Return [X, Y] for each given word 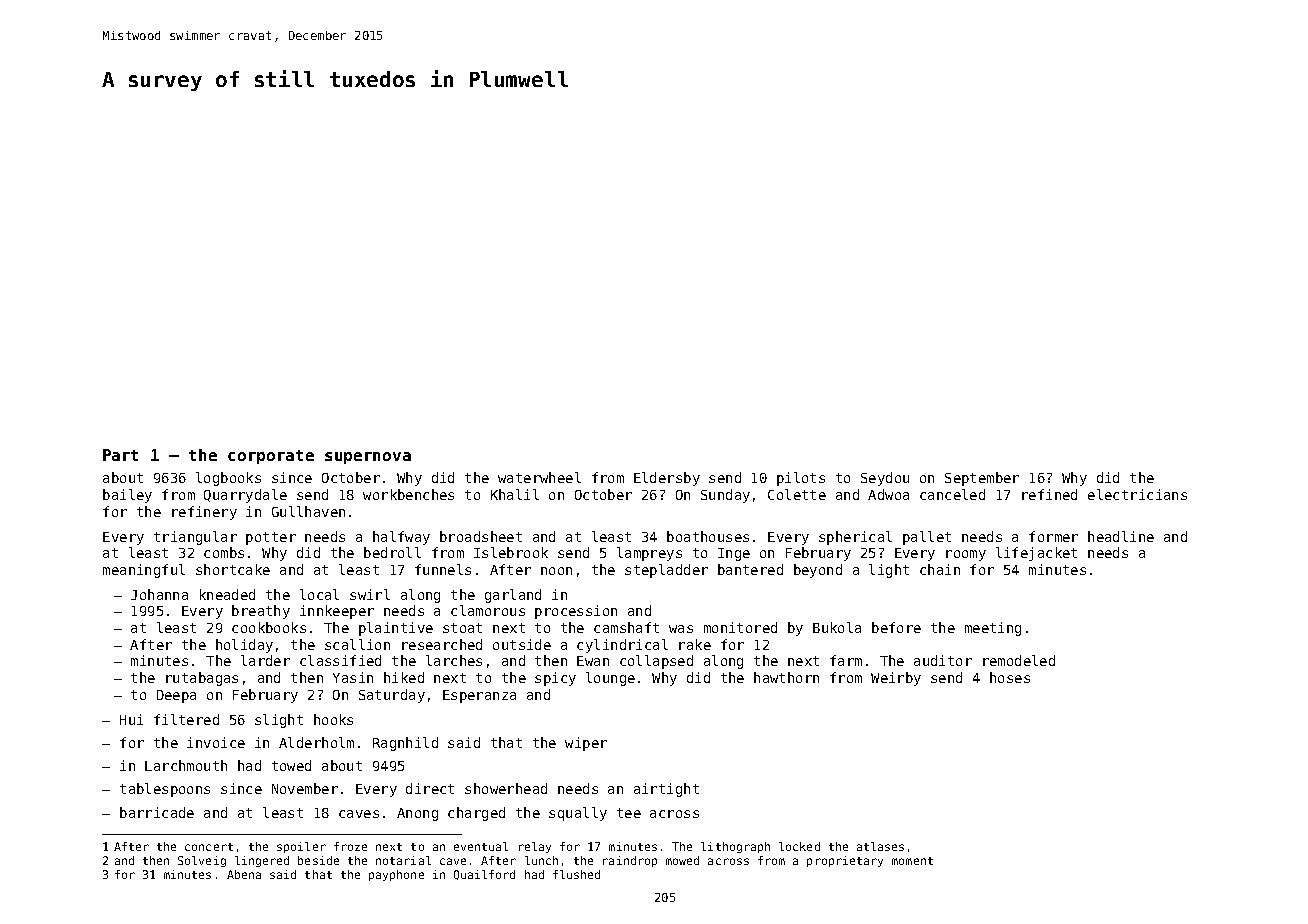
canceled [952, 494]
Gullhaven [308, 511]
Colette [797, 494]
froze [350, 846]
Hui [131, 719]
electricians [1137, 494]
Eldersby [667, 479]
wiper [586, 744]
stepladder [666, 571]
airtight [666, 790]
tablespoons [165, 790]
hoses [1010, 677]
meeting [993, 629]
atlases [880, 846]
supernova [368, 458]
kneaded [227, 594]
